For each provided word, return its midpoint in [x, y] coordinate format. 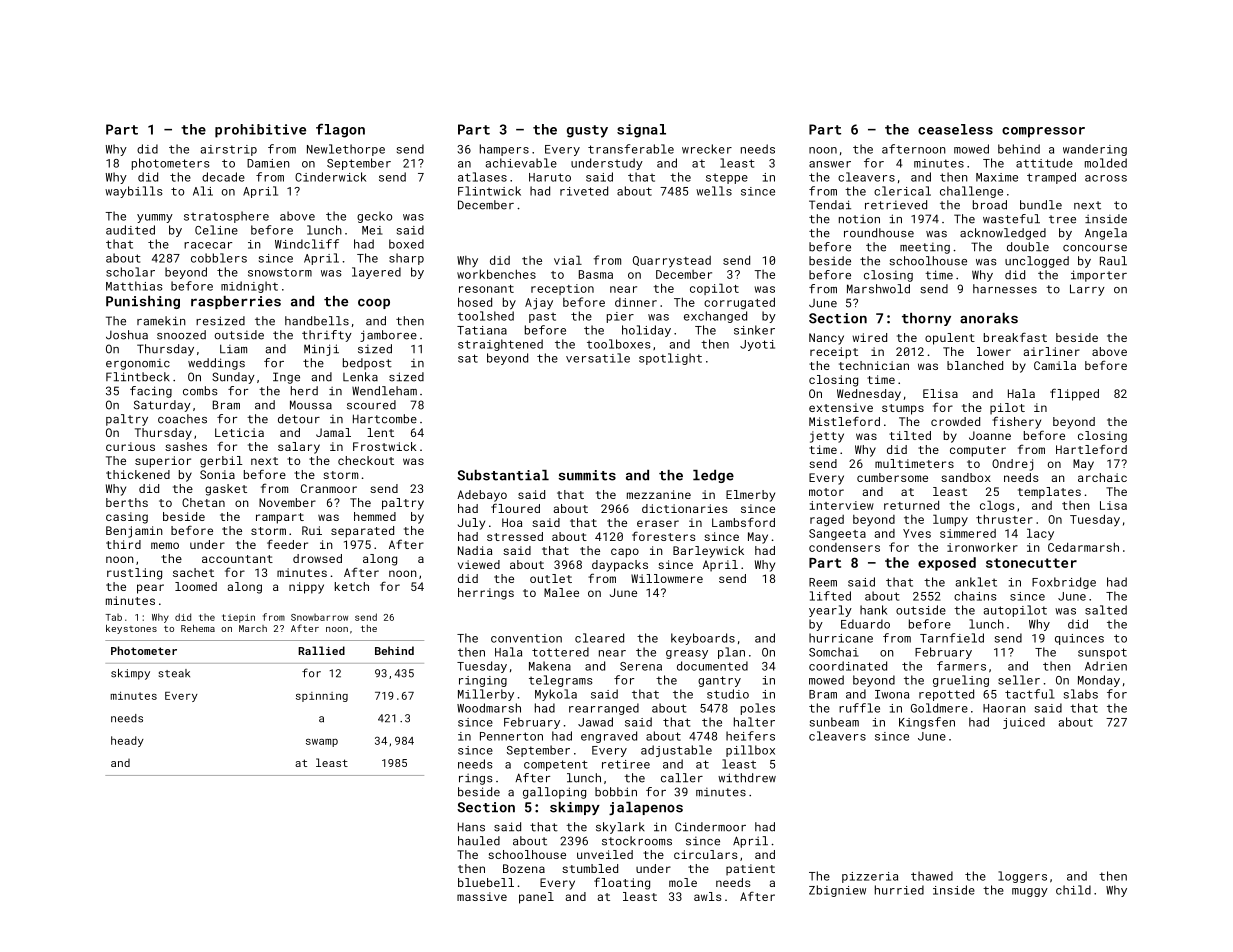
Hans [471, 827]
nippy [306, 588]
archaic [1102, 477]
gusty [587, 131]
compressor [1043, 132]
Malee [561, 592]
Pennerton [511, 736]
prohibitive [260, 131]
